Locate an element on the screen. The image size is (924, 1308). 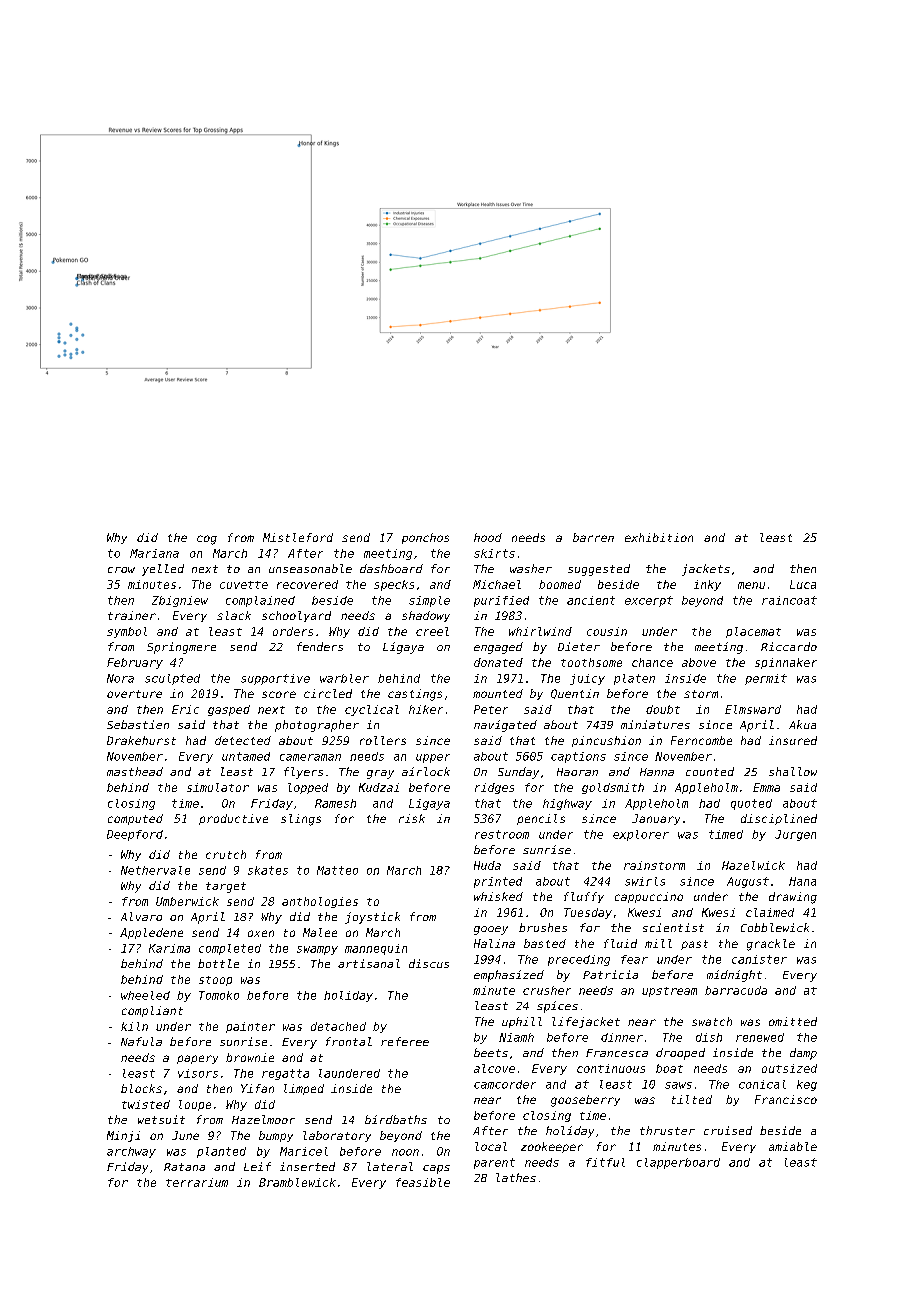
drawing is located at coordinates (793, 898).
